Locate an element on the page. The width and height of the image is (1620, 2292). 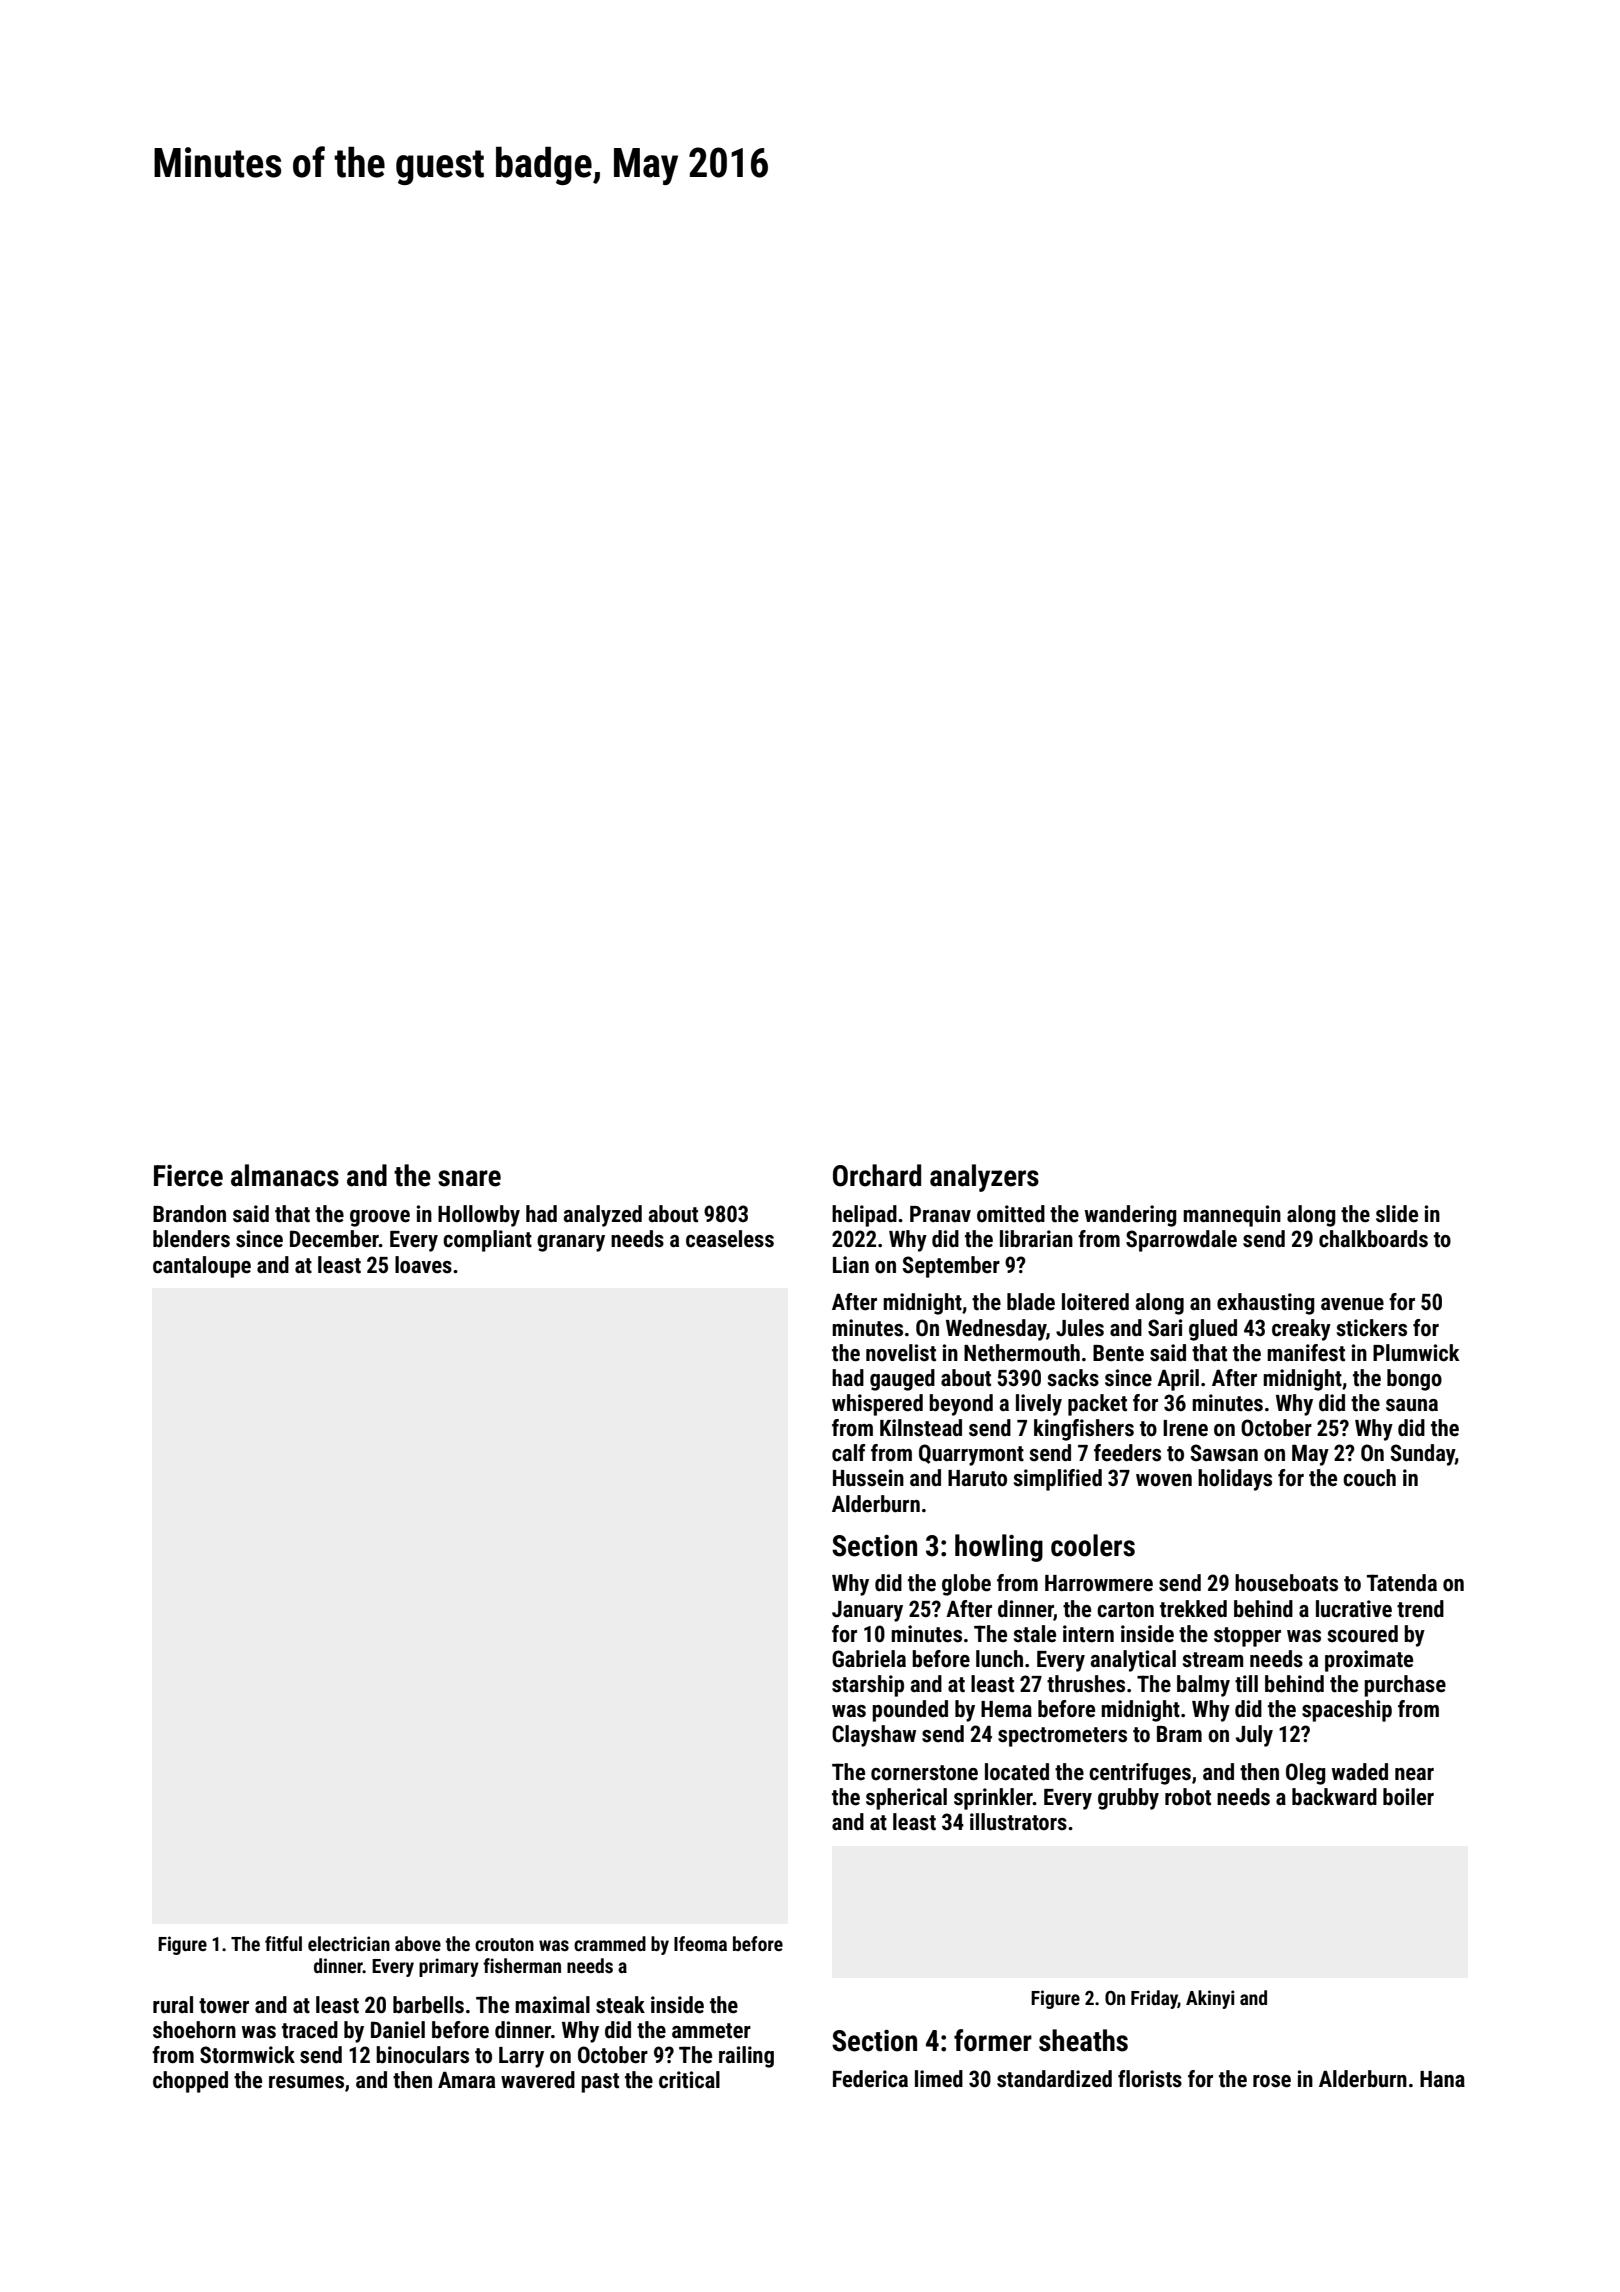
Tatenda is located at coordinates (1402, 1583).
